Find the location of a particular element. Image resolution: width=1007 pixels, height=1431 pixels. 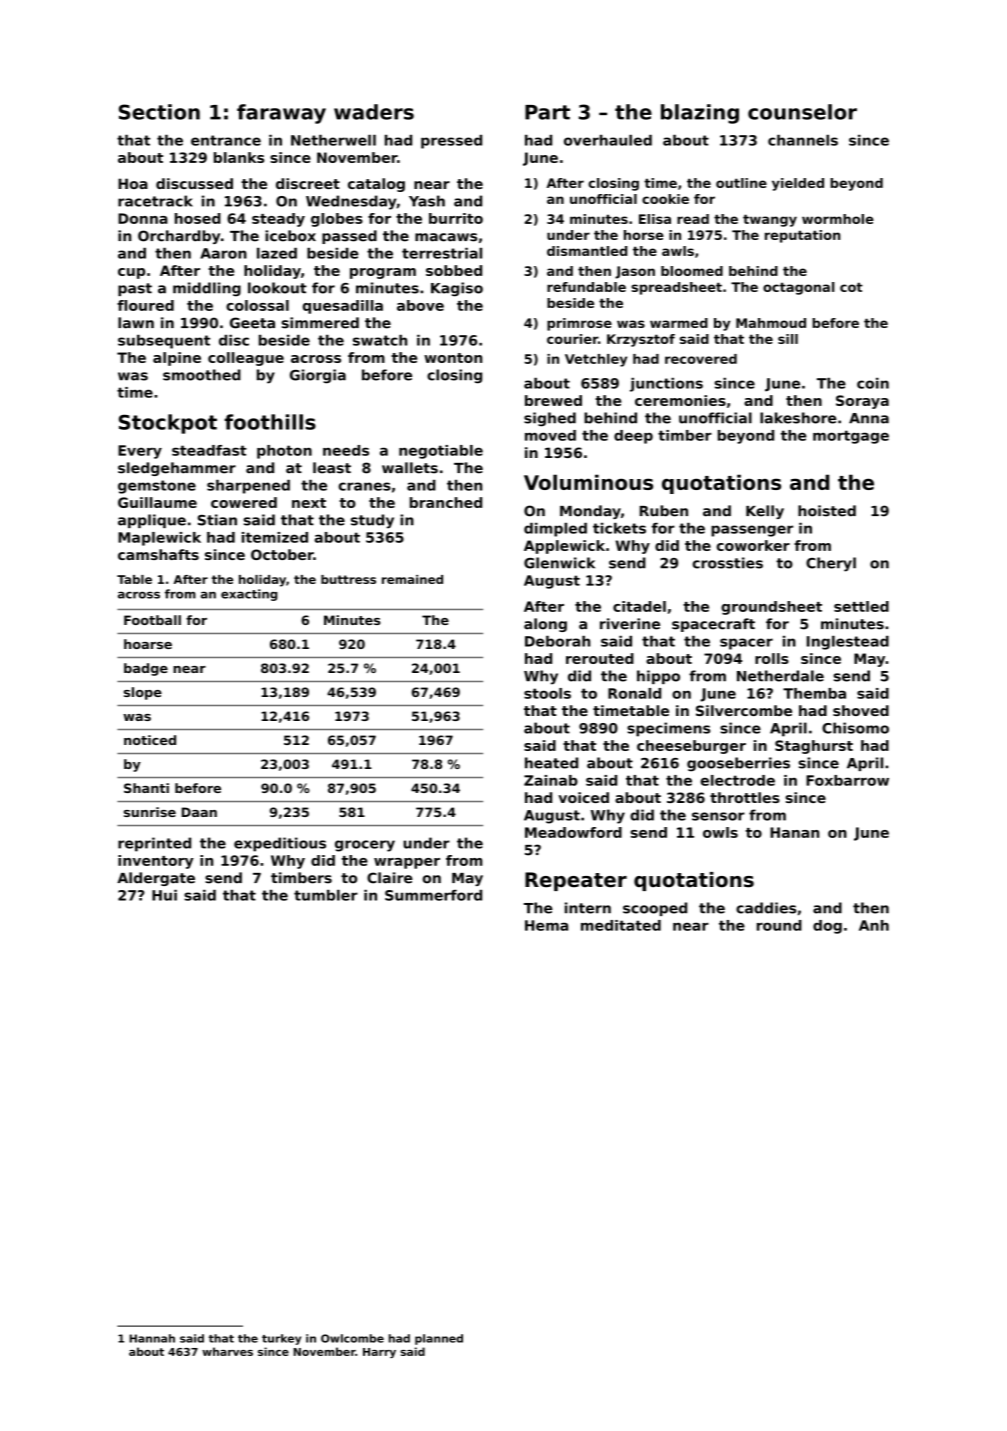

Owlcombe is located at coordinates (352, 1338).
